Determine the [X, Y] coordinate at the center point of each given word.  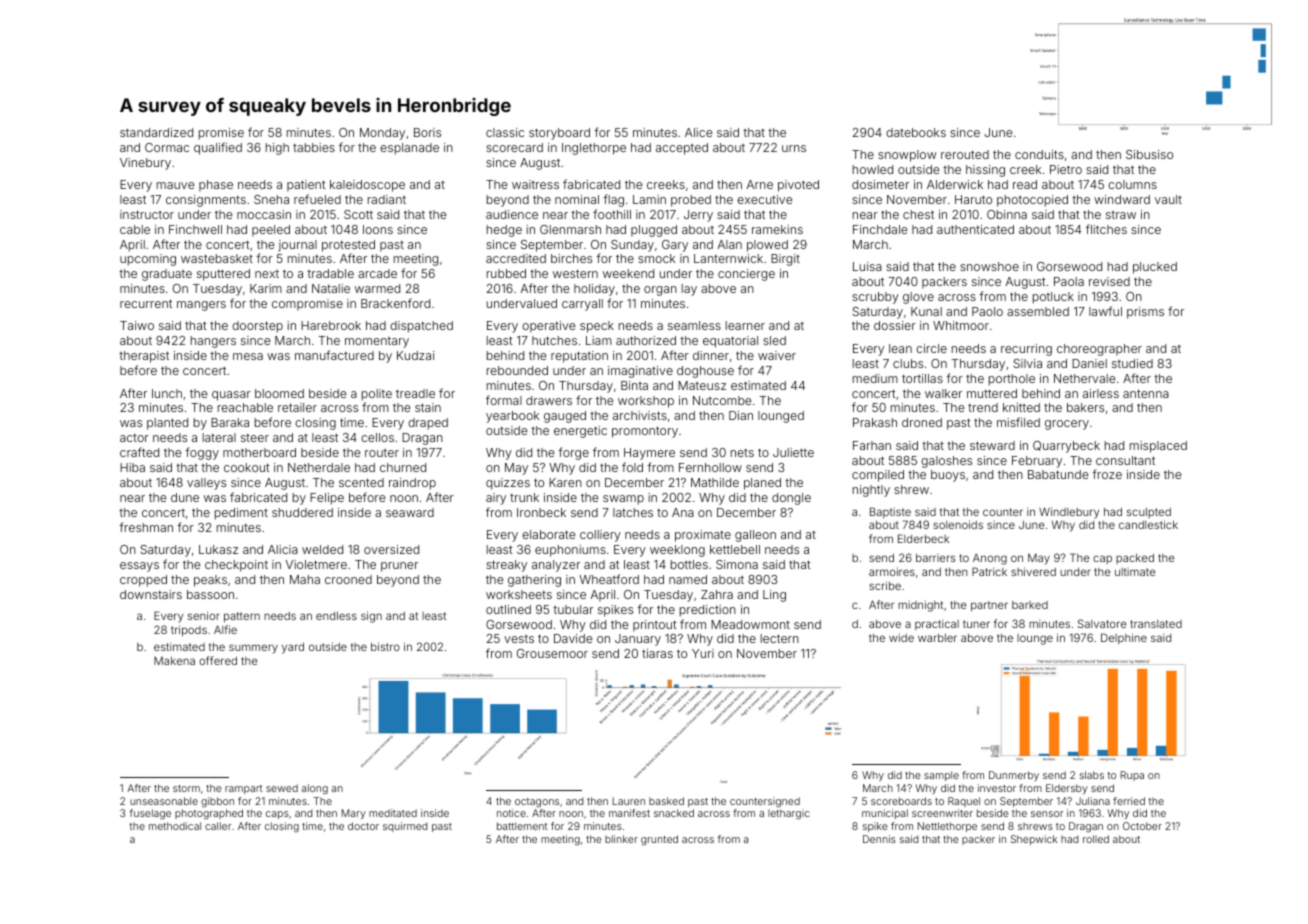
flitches [1106, 229]
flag [613, 200]
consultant [1125, 460]
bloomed [279, 393]
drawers [549, 400]
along [315, 789]
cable [135, 229]
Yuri [703, 653]
